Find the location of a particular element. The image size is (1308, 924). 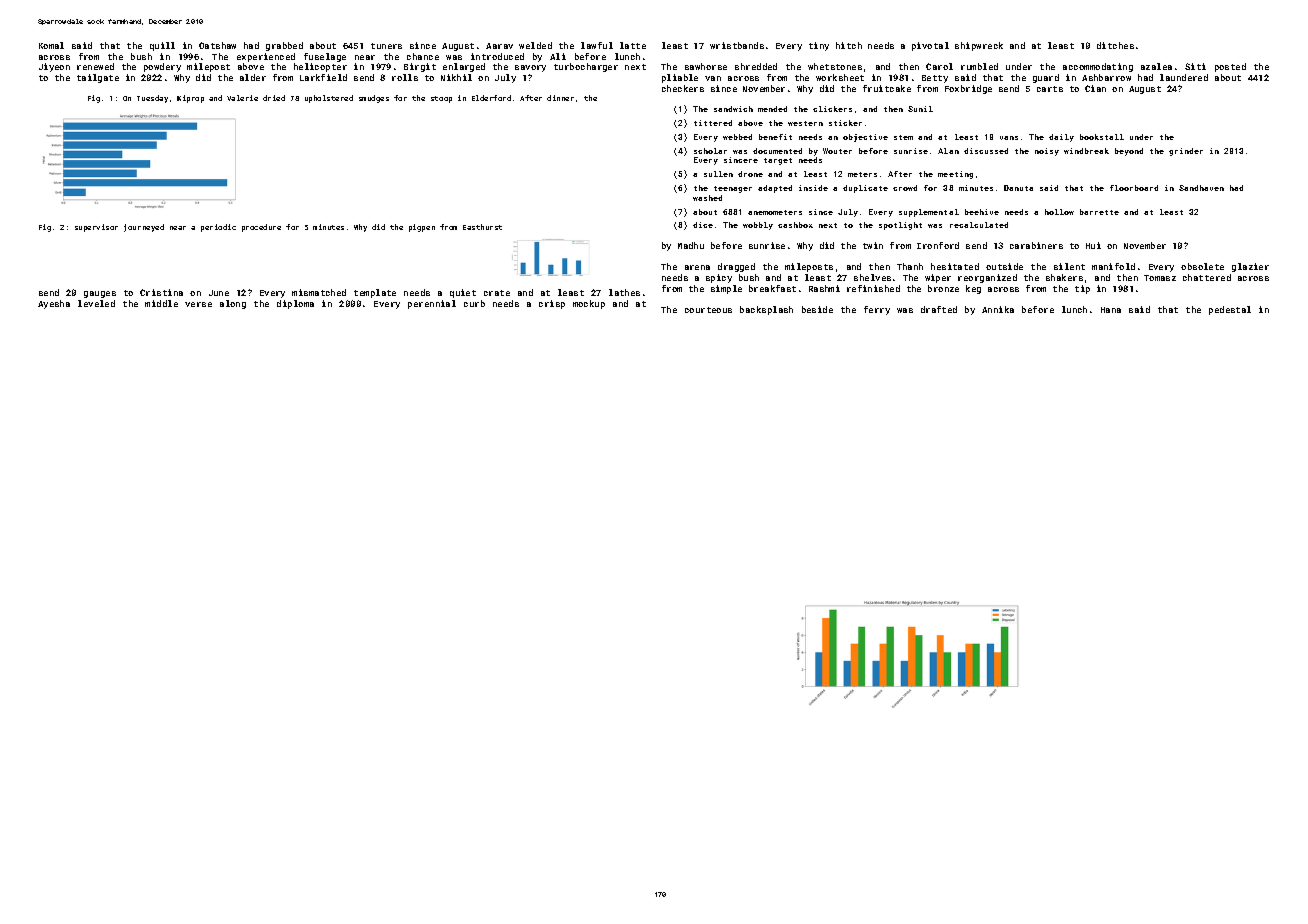

grinder is located at coordinates (1186, 152).
